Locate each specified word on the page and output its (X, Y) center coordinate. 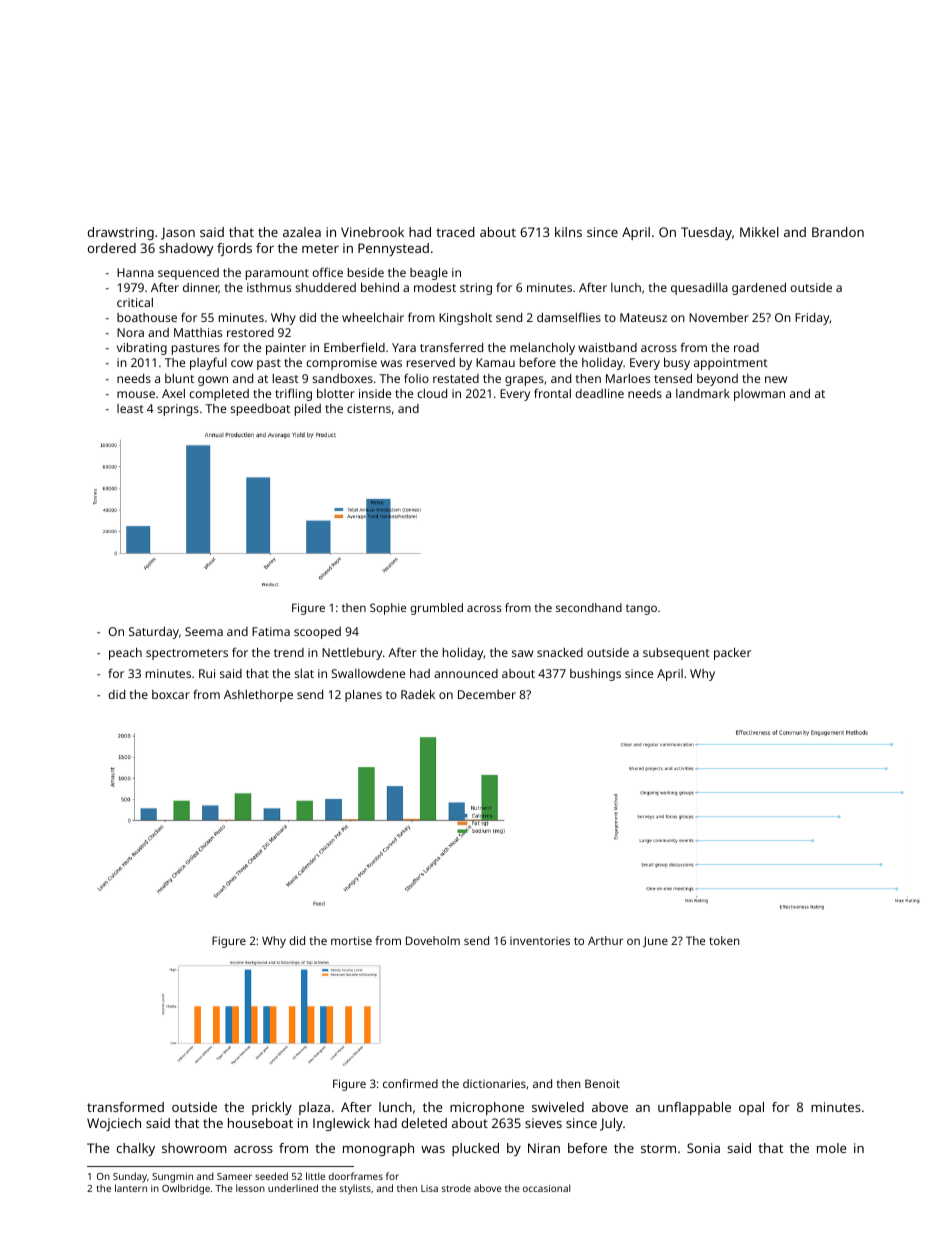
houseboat (260, 1123)
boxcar (171, 694)
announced (466, 673)
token (724, 940)
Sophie (388, 609)
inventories (540, 941)
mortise (351, 940)
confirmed (410, 1083)
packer (732, 654)
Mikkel (759, 232)
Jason (178, 233)
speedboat (260, 410)
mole (831, 1148)
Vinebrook (372, 232)
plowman (759, 395)
